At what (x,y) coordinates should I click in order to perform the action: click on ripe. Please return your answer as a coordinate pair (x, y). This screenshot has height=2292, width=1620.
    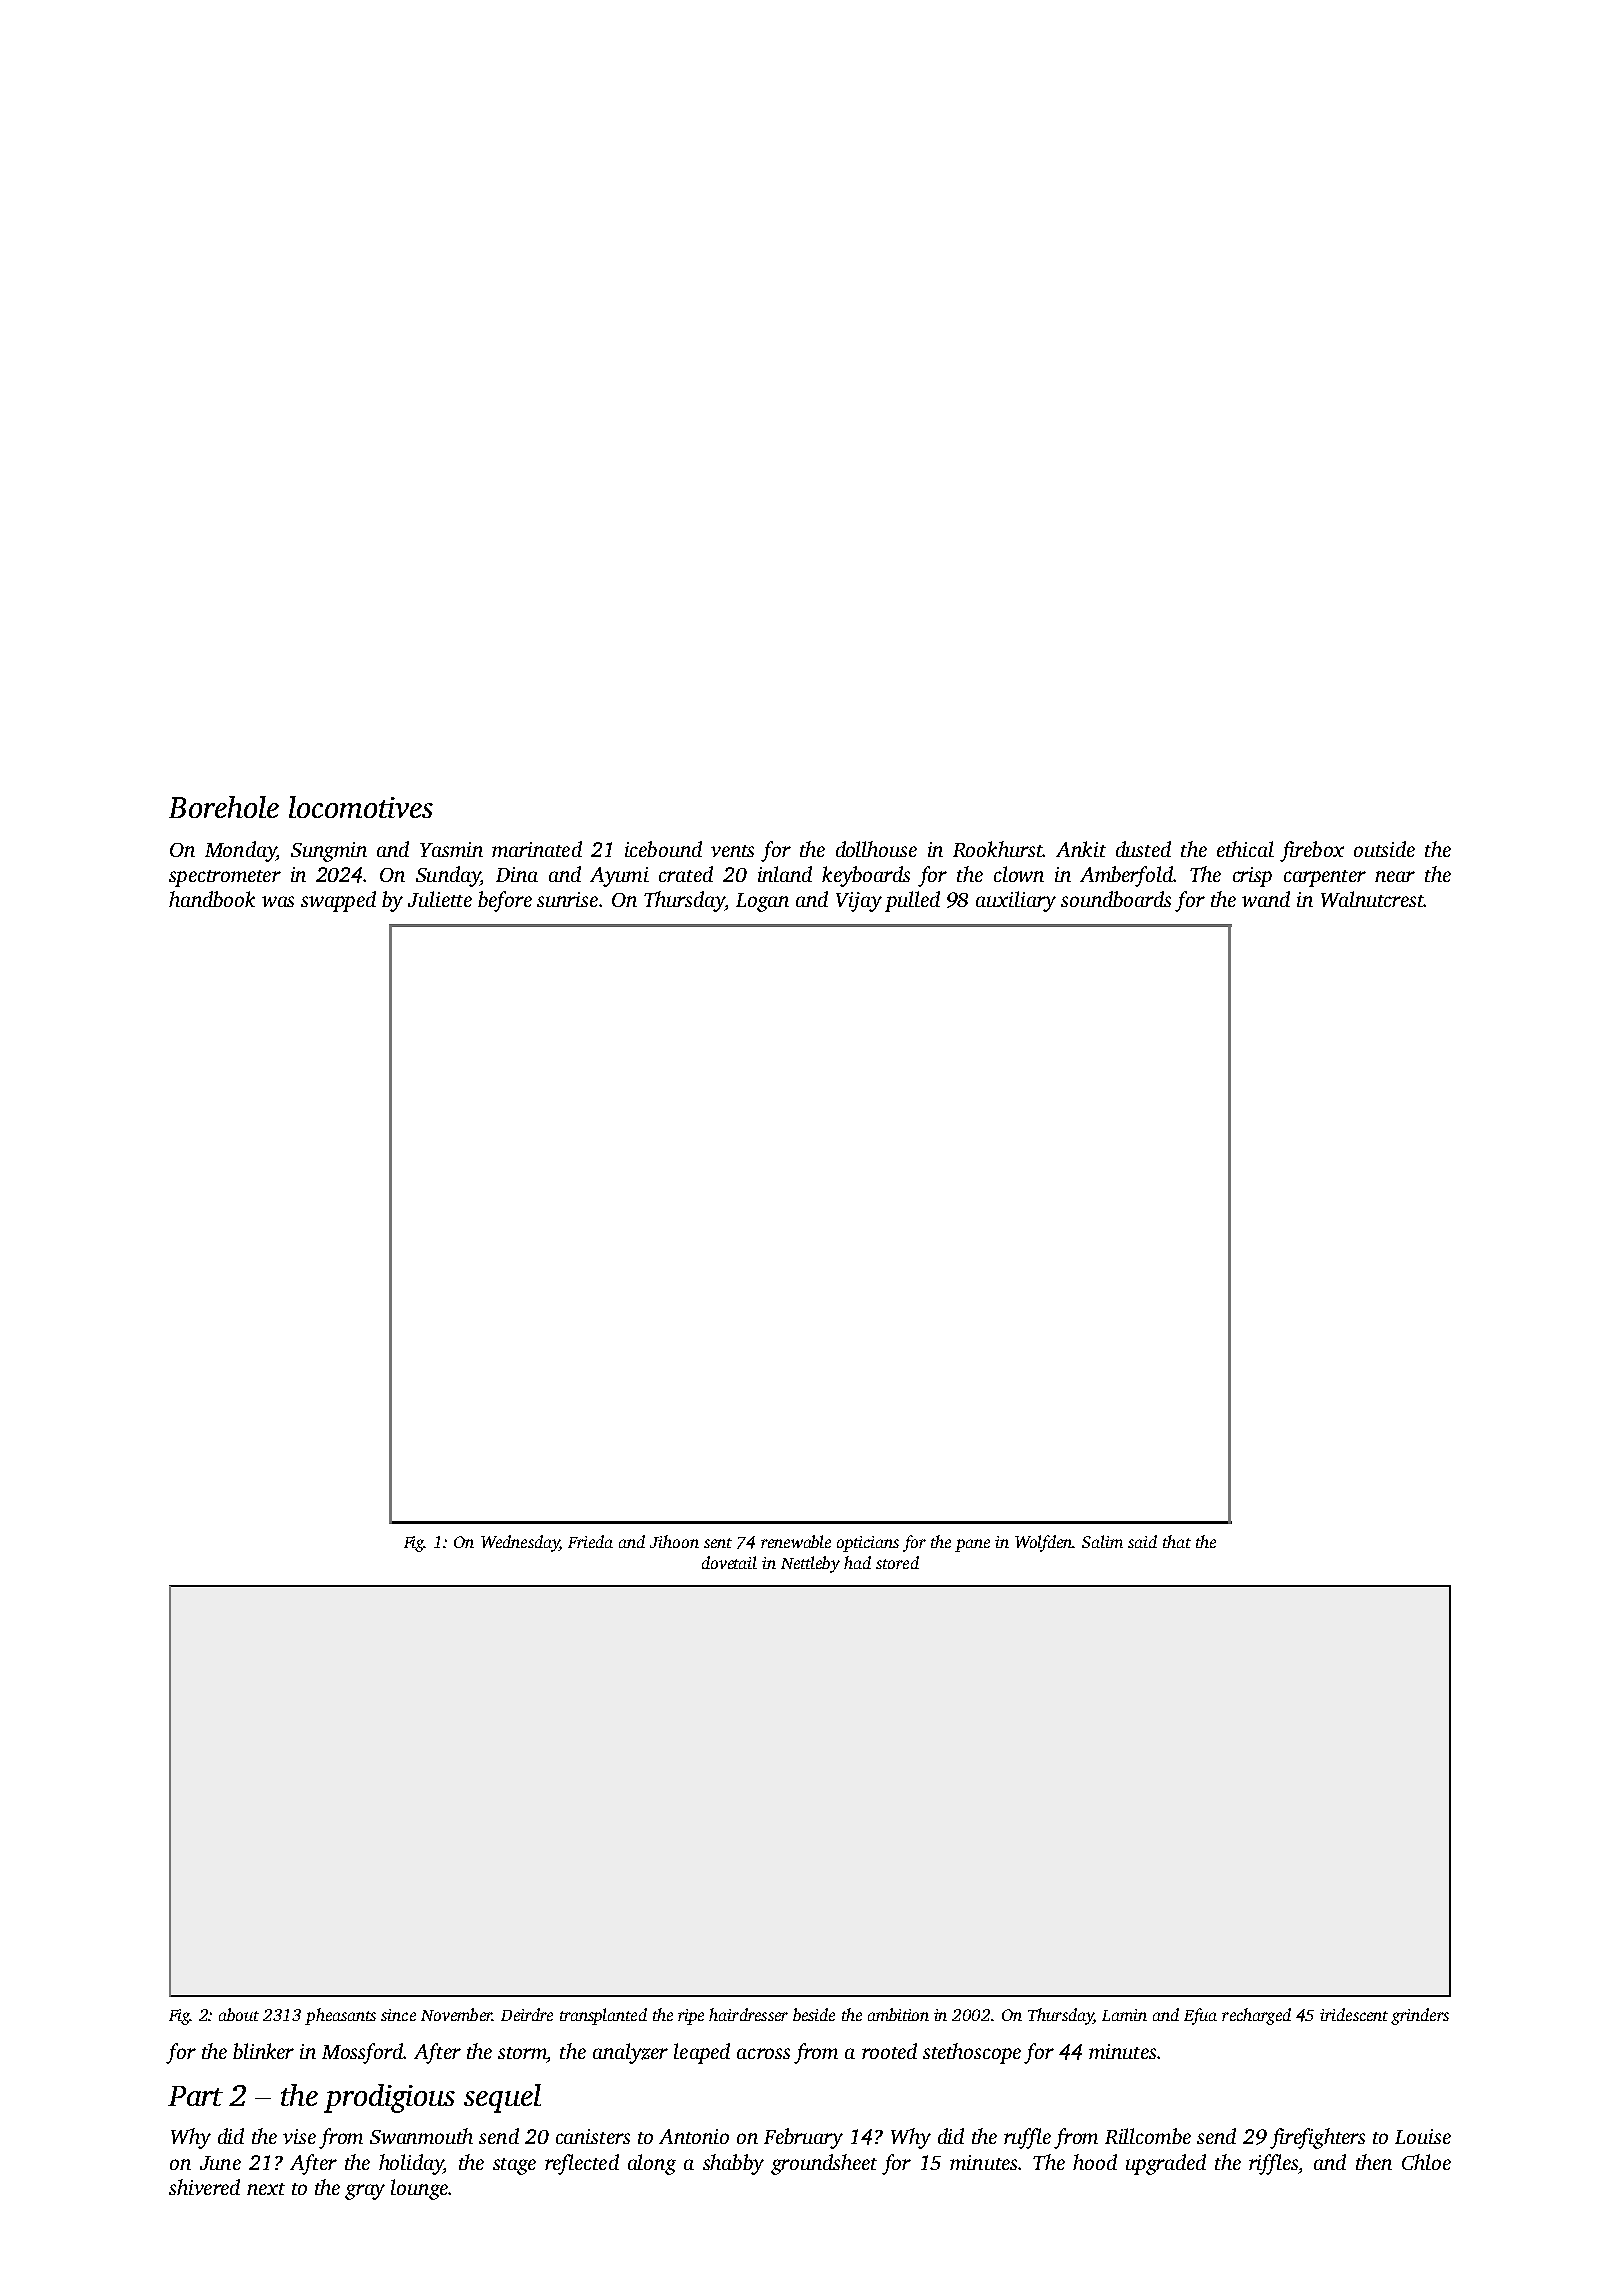
    Looking at the image, I should click on (691, 2017).
